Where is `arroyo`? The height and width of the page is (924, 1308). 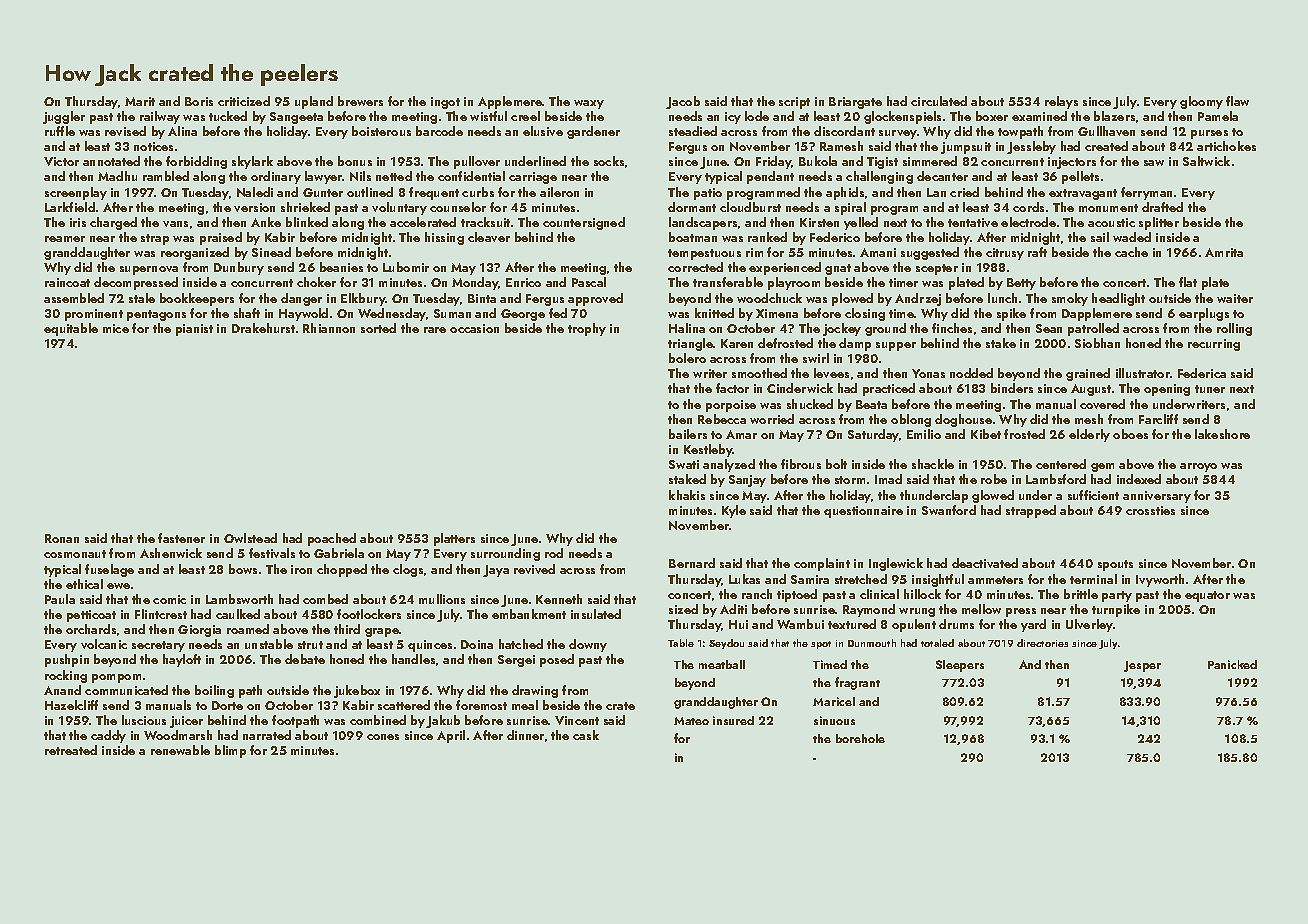 arroyo is located at coordinates (1198, 467).
